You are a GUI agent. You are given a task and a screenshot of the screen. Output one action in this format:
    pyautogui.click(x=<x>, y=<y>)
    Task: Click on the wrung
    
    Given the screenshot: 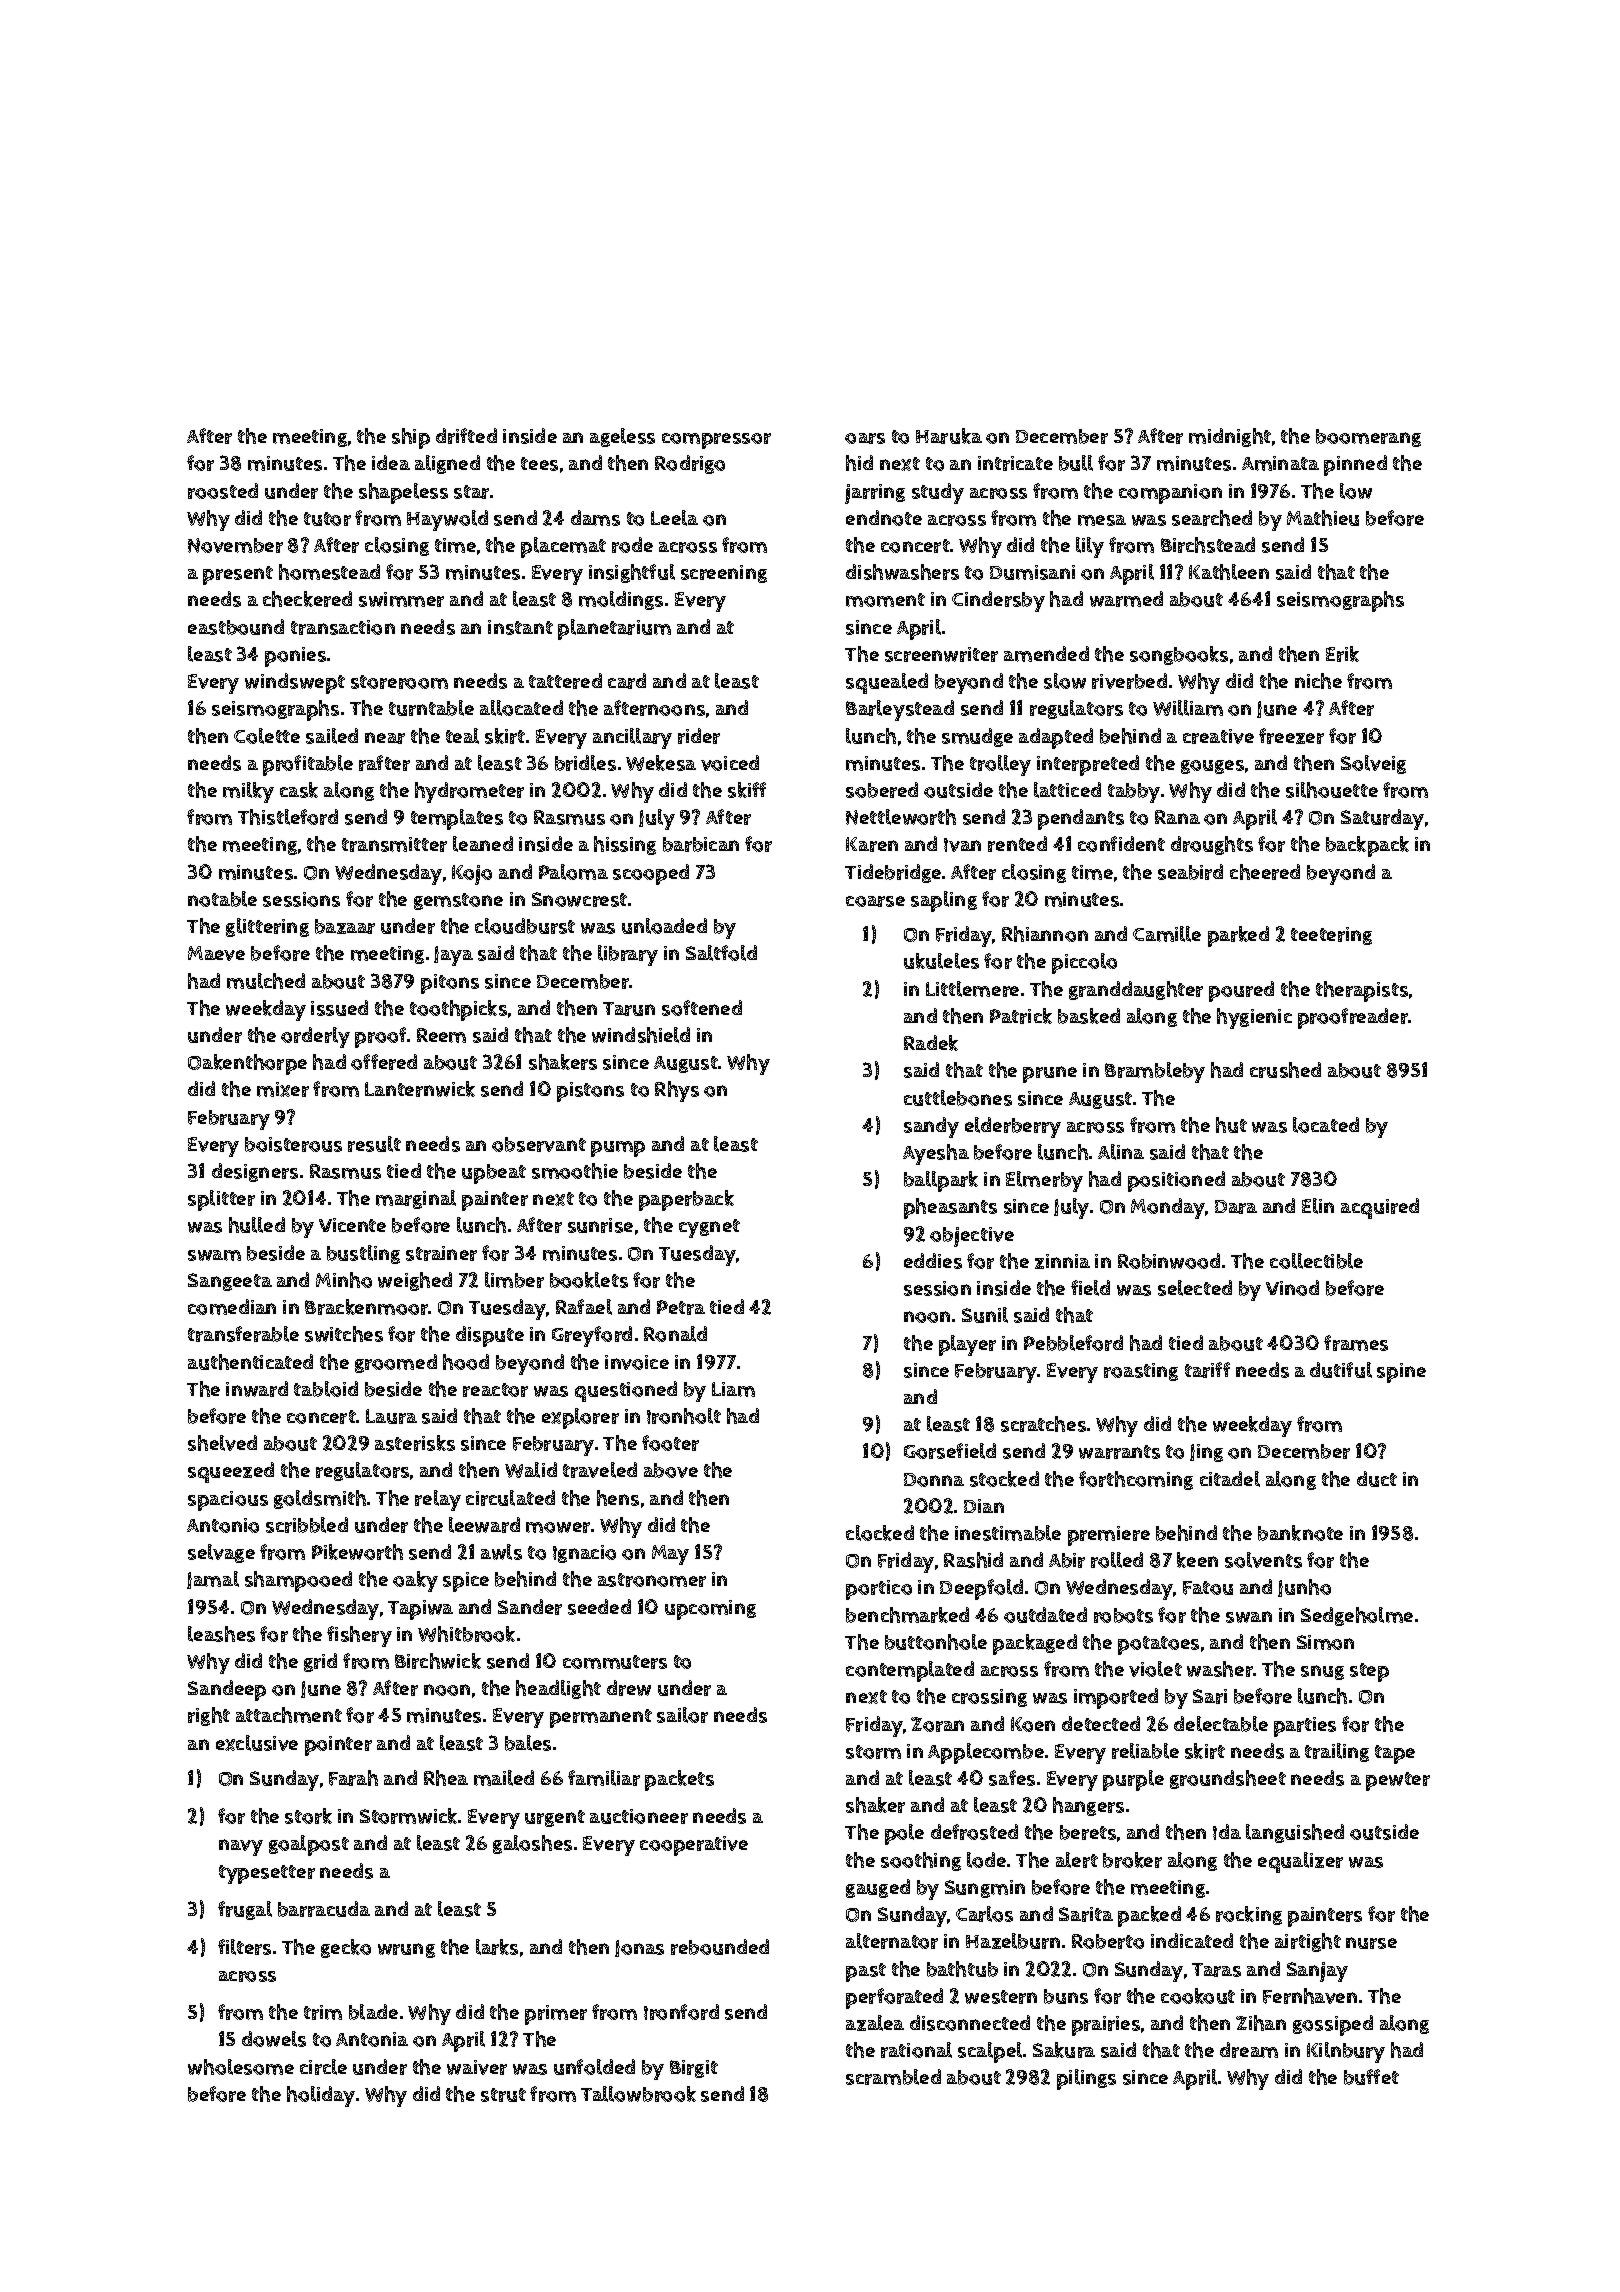 What is the action you would take?
    pyautogui.click(x=406, y=1950)
